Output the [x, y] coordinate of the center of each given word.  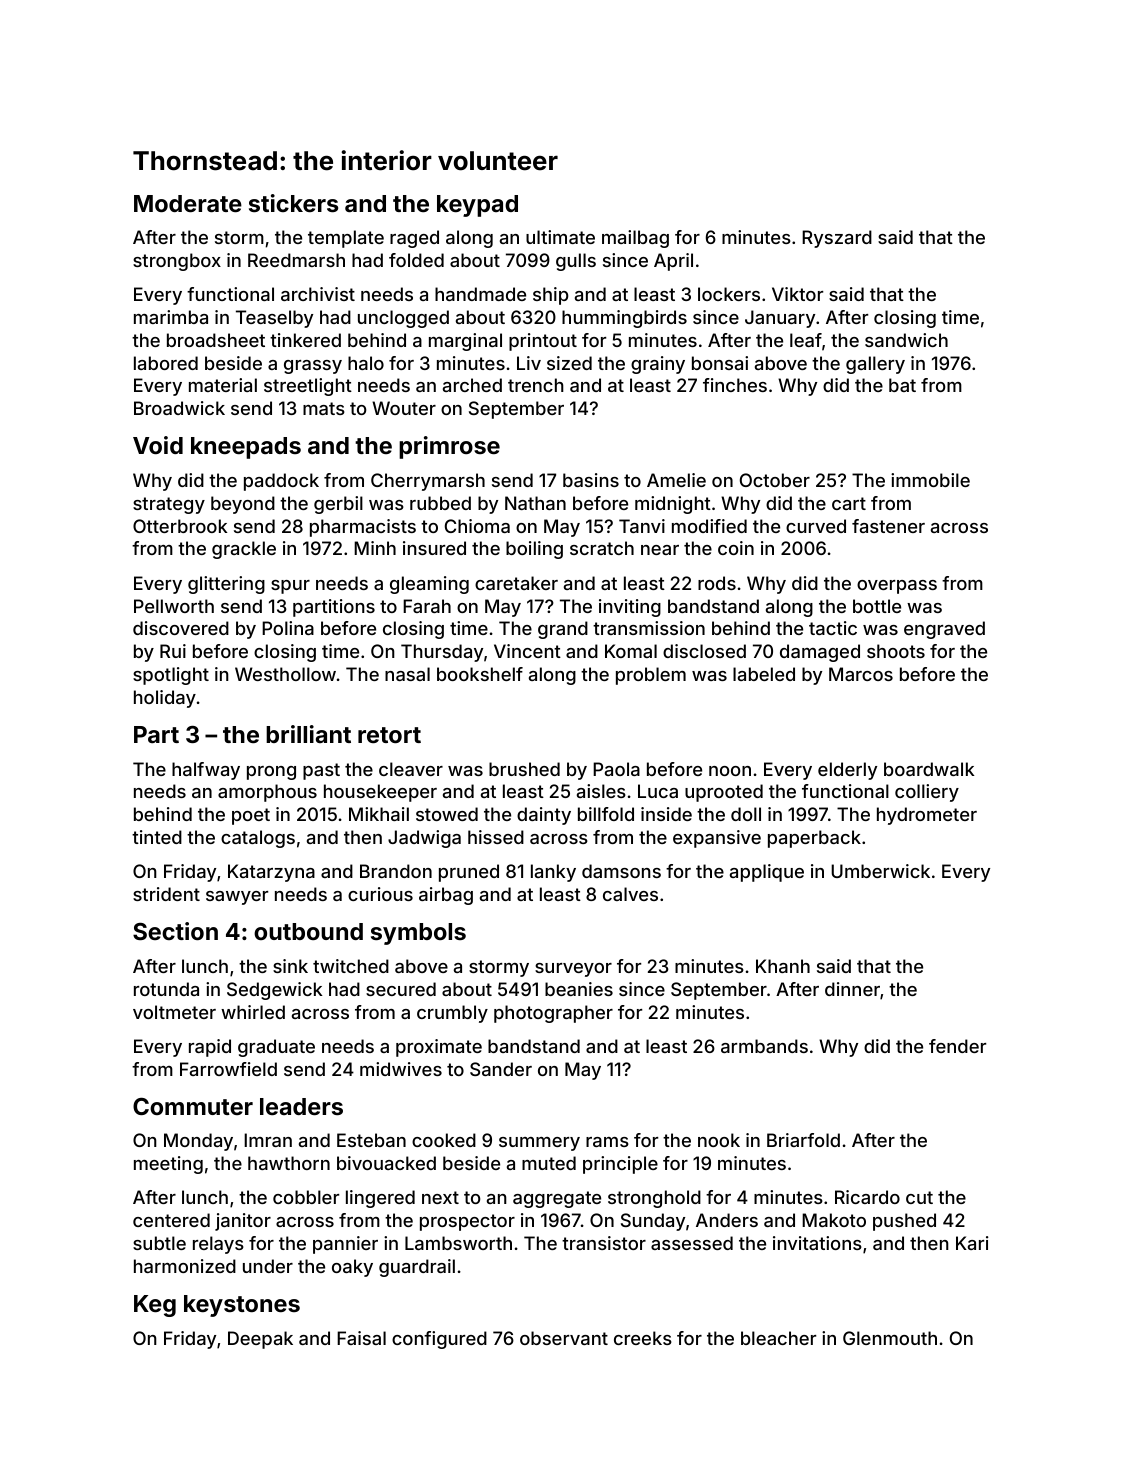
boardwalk [929, 769]
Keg [155, 1306]
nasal [407, 674]
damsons [621, 871]
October [775, 480]
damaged [820, 653]
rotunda [166, 989]
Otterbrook [180, 526]
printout [543, 342]
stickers [293, 203]
